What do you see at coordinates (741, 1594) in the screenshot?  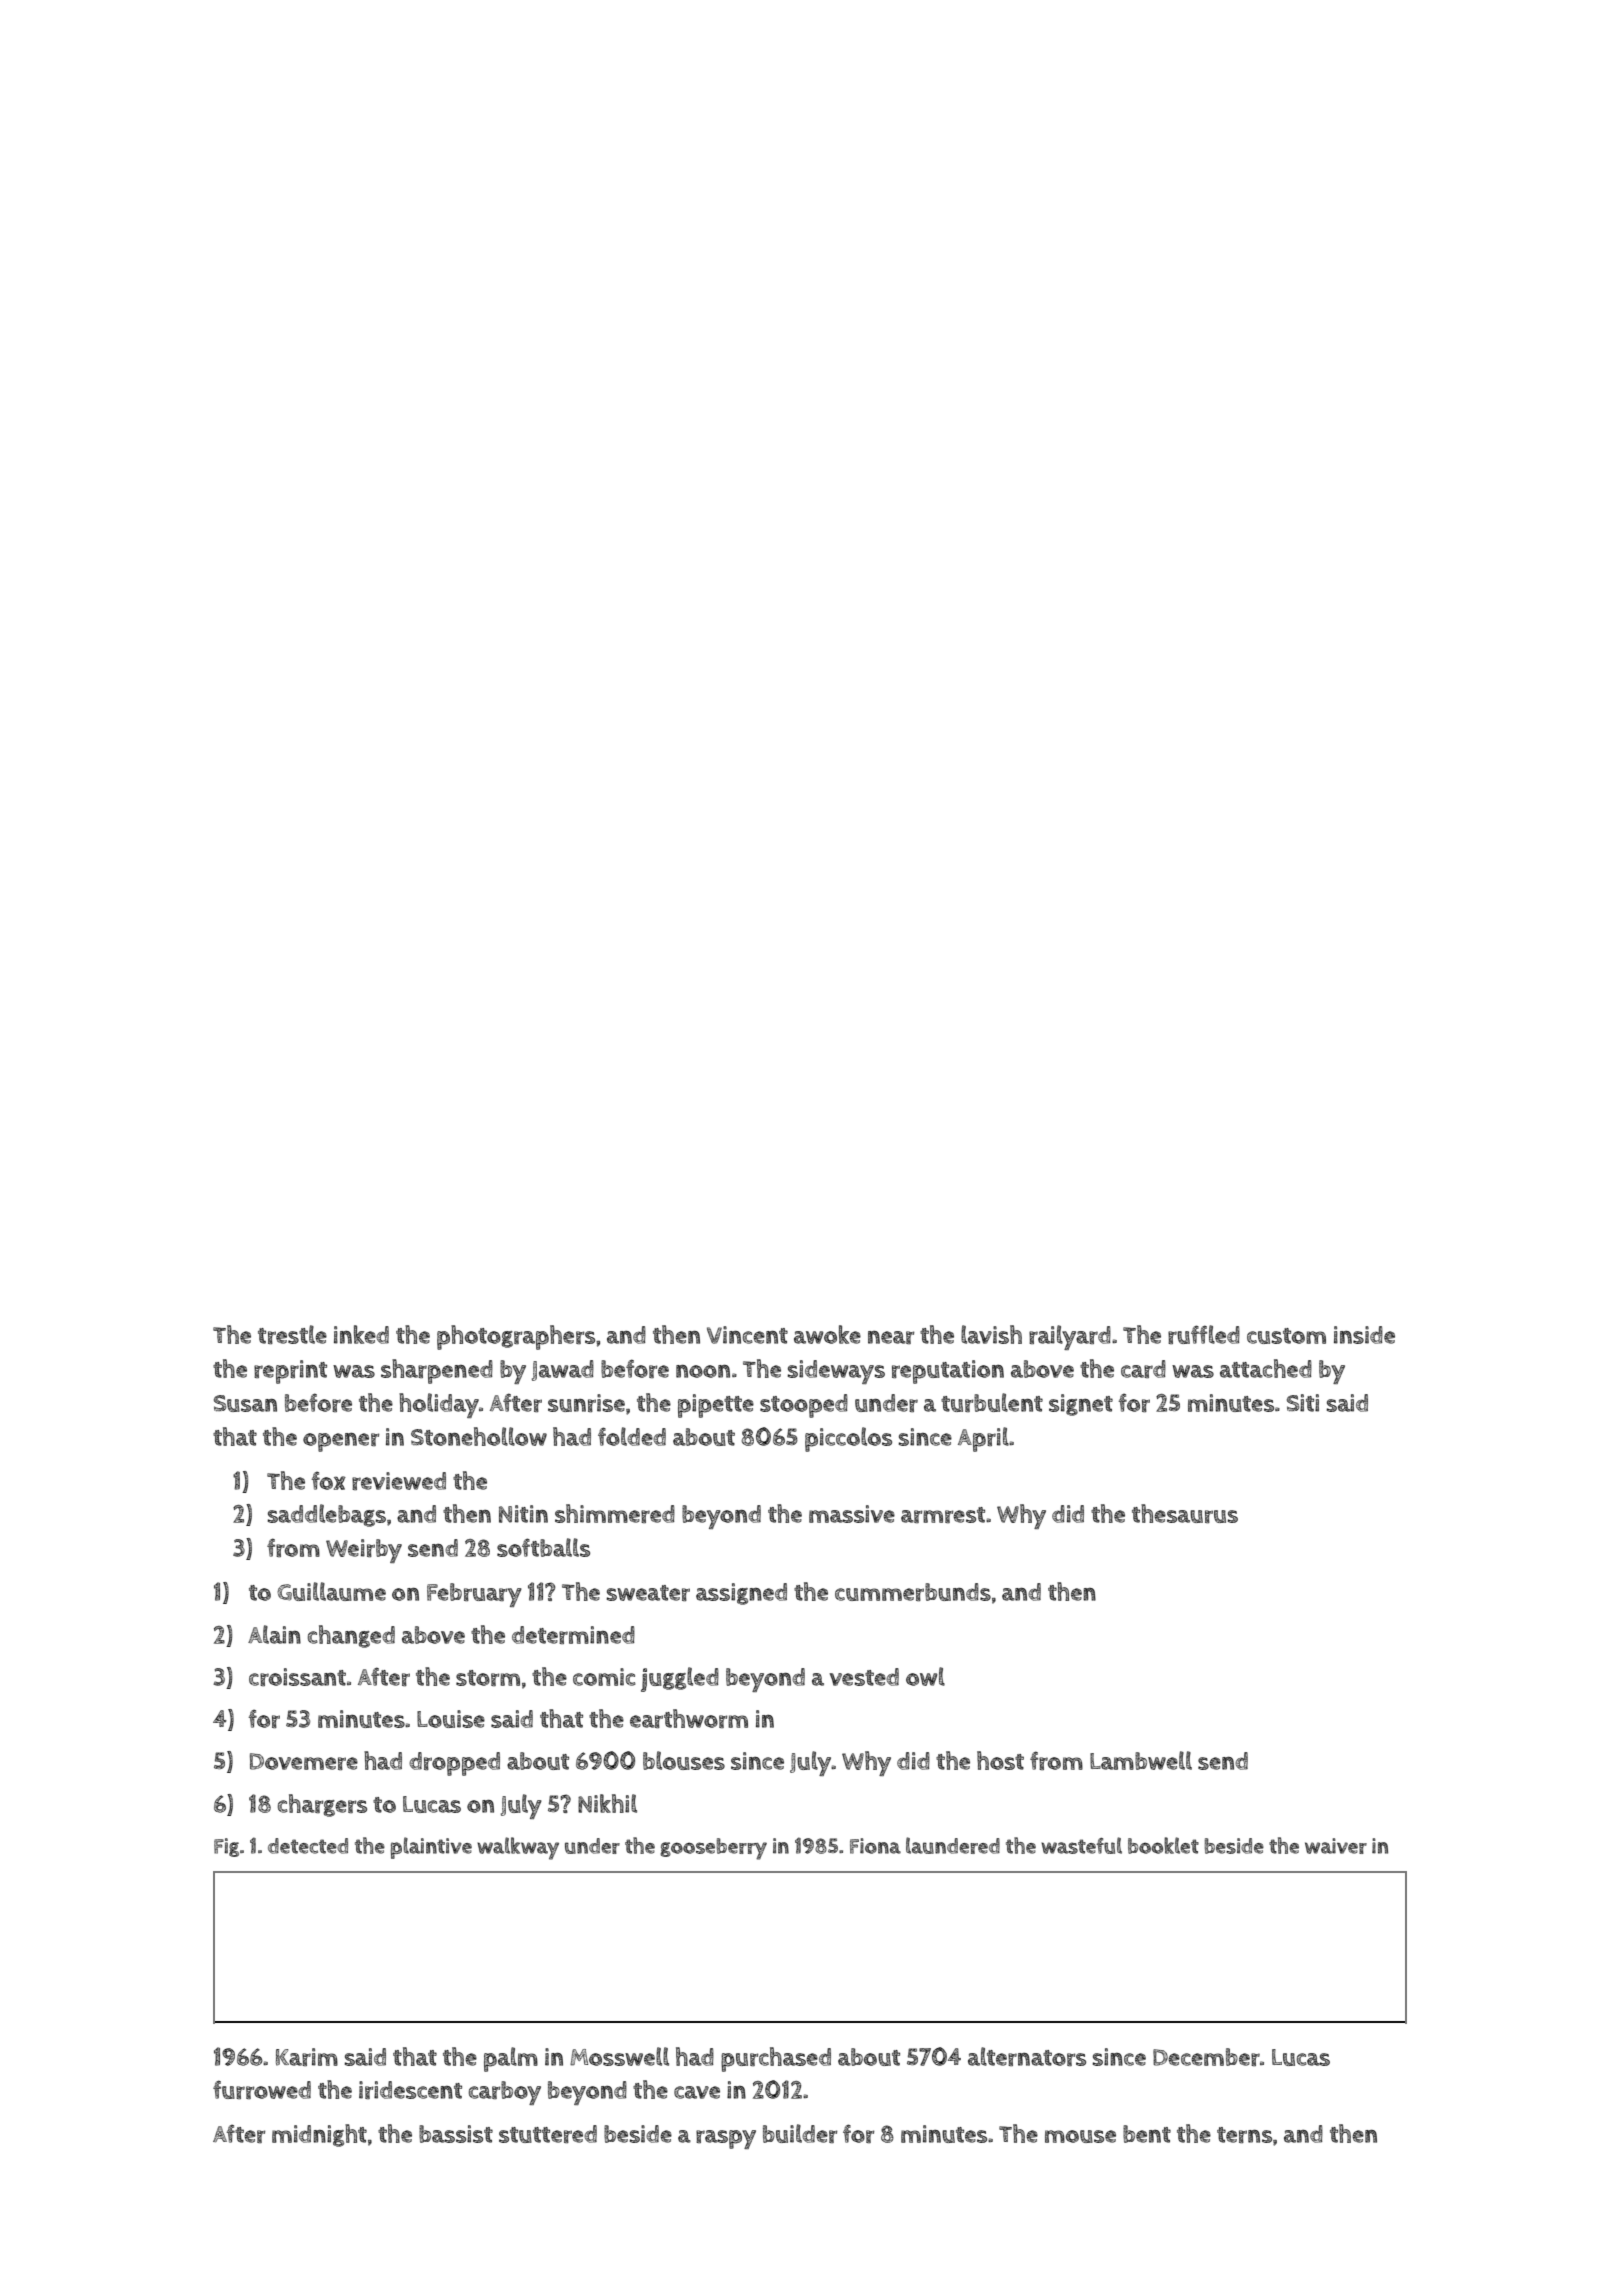 I see `assigned` at bounding box center [741, 1594].
